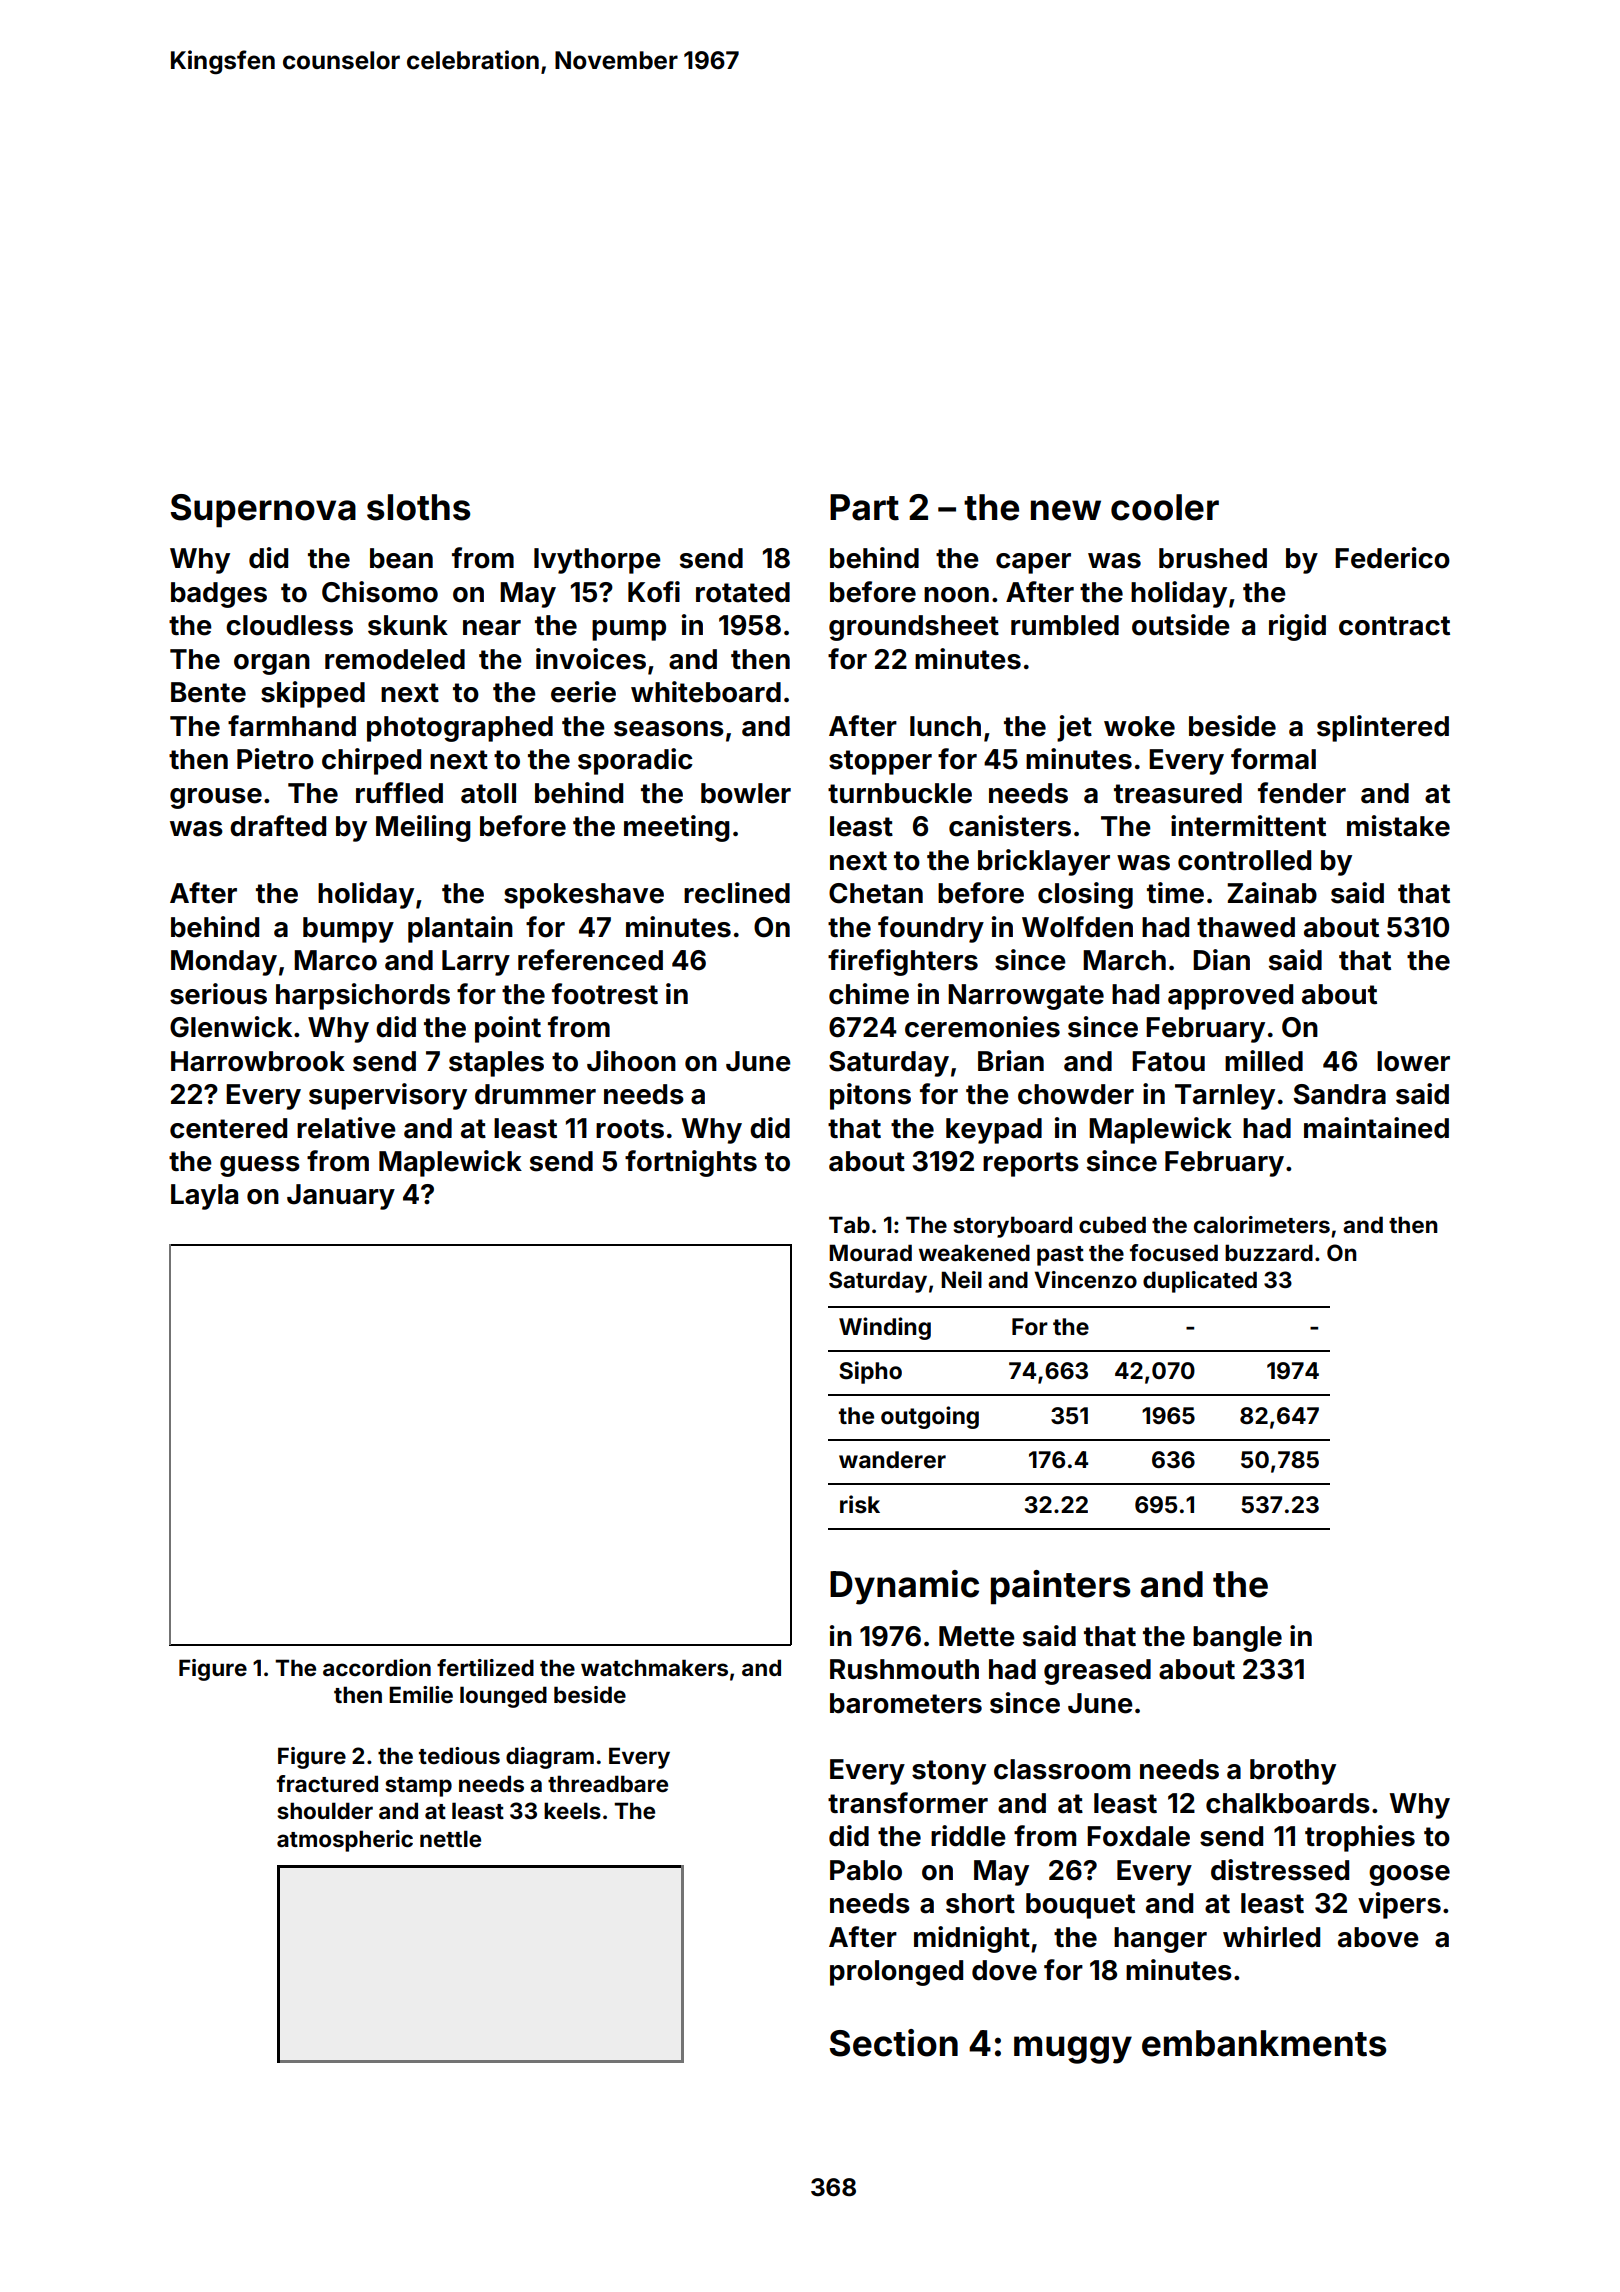  I want to click on Sipho, so click(870, 1372).
